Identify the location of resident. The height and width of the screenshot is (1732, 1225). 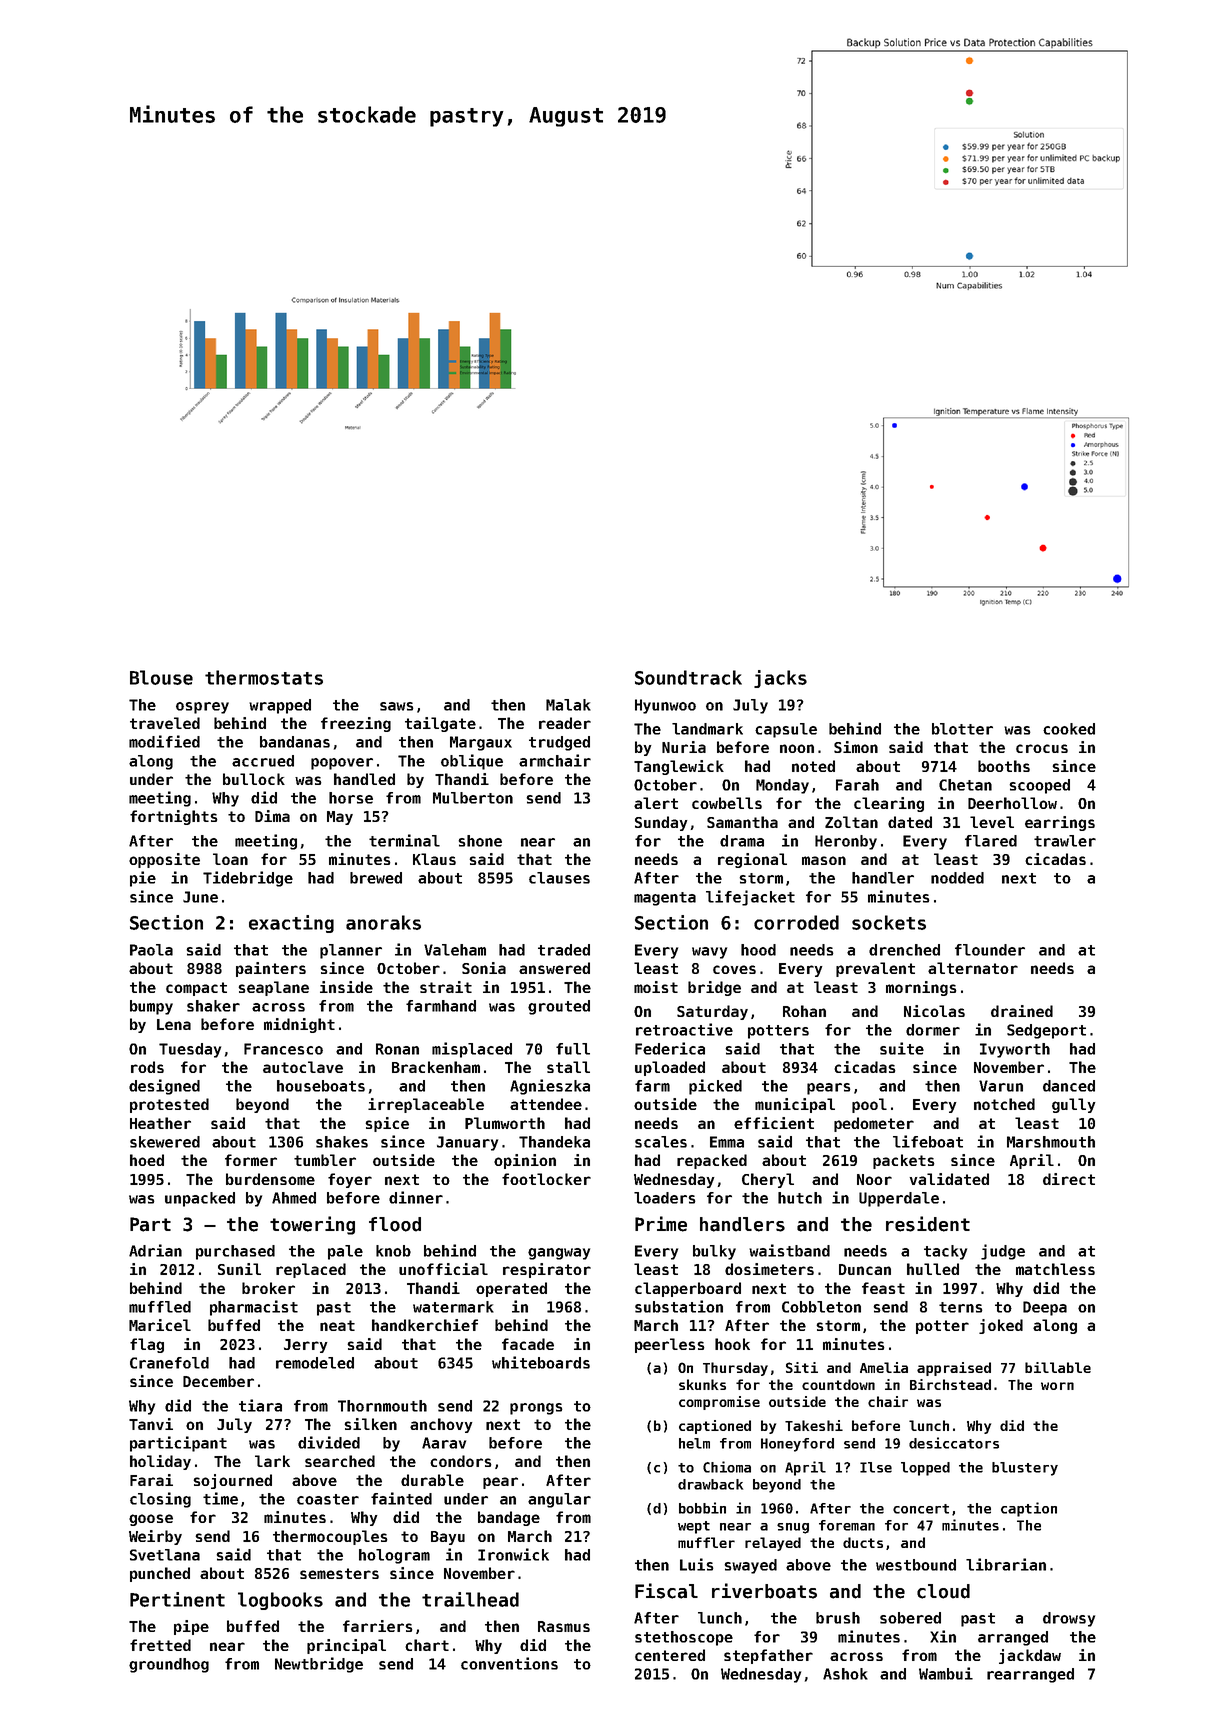
(928, 1224).
